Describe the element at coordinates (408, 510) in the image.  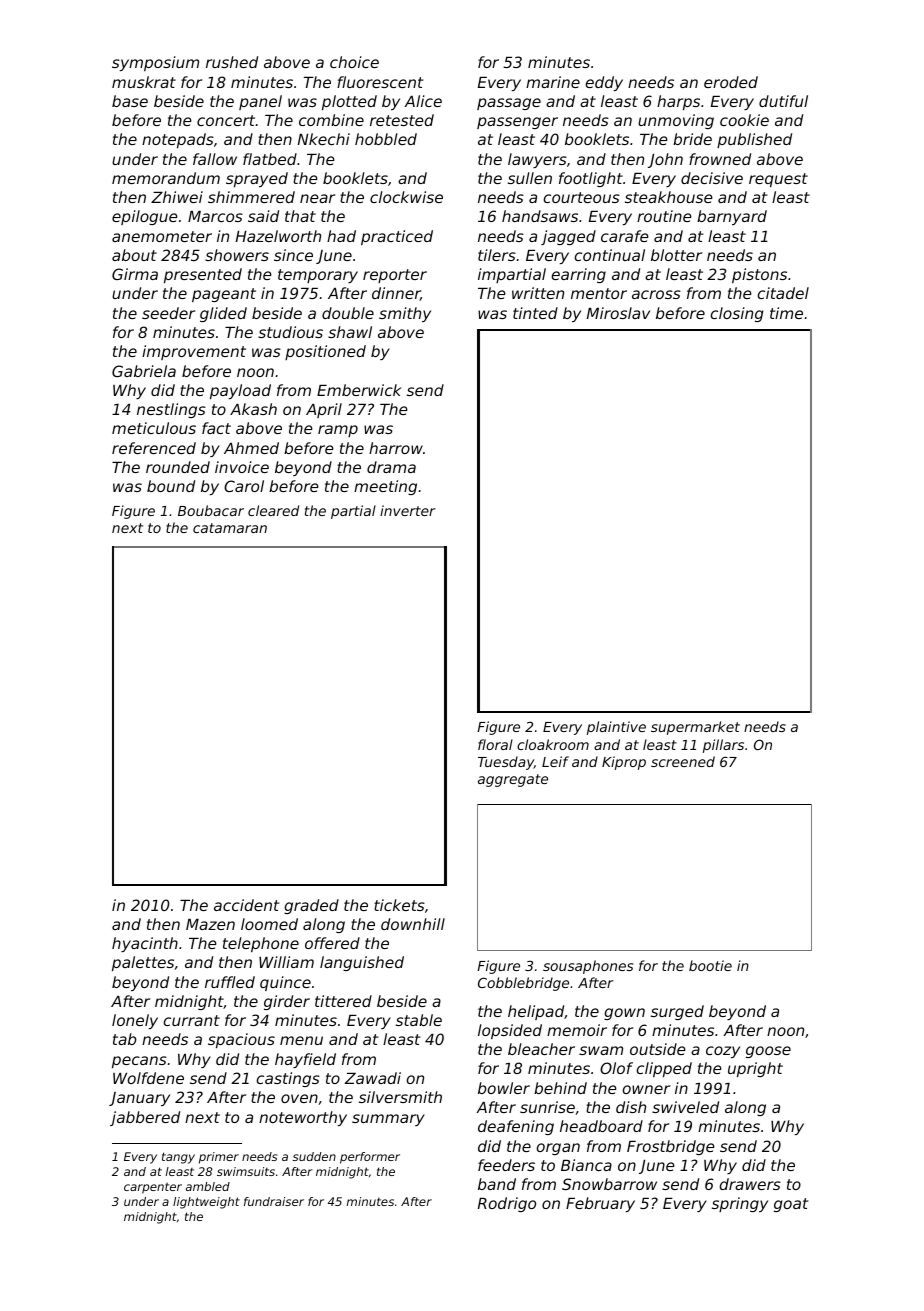
I see `inverter` at that location.
